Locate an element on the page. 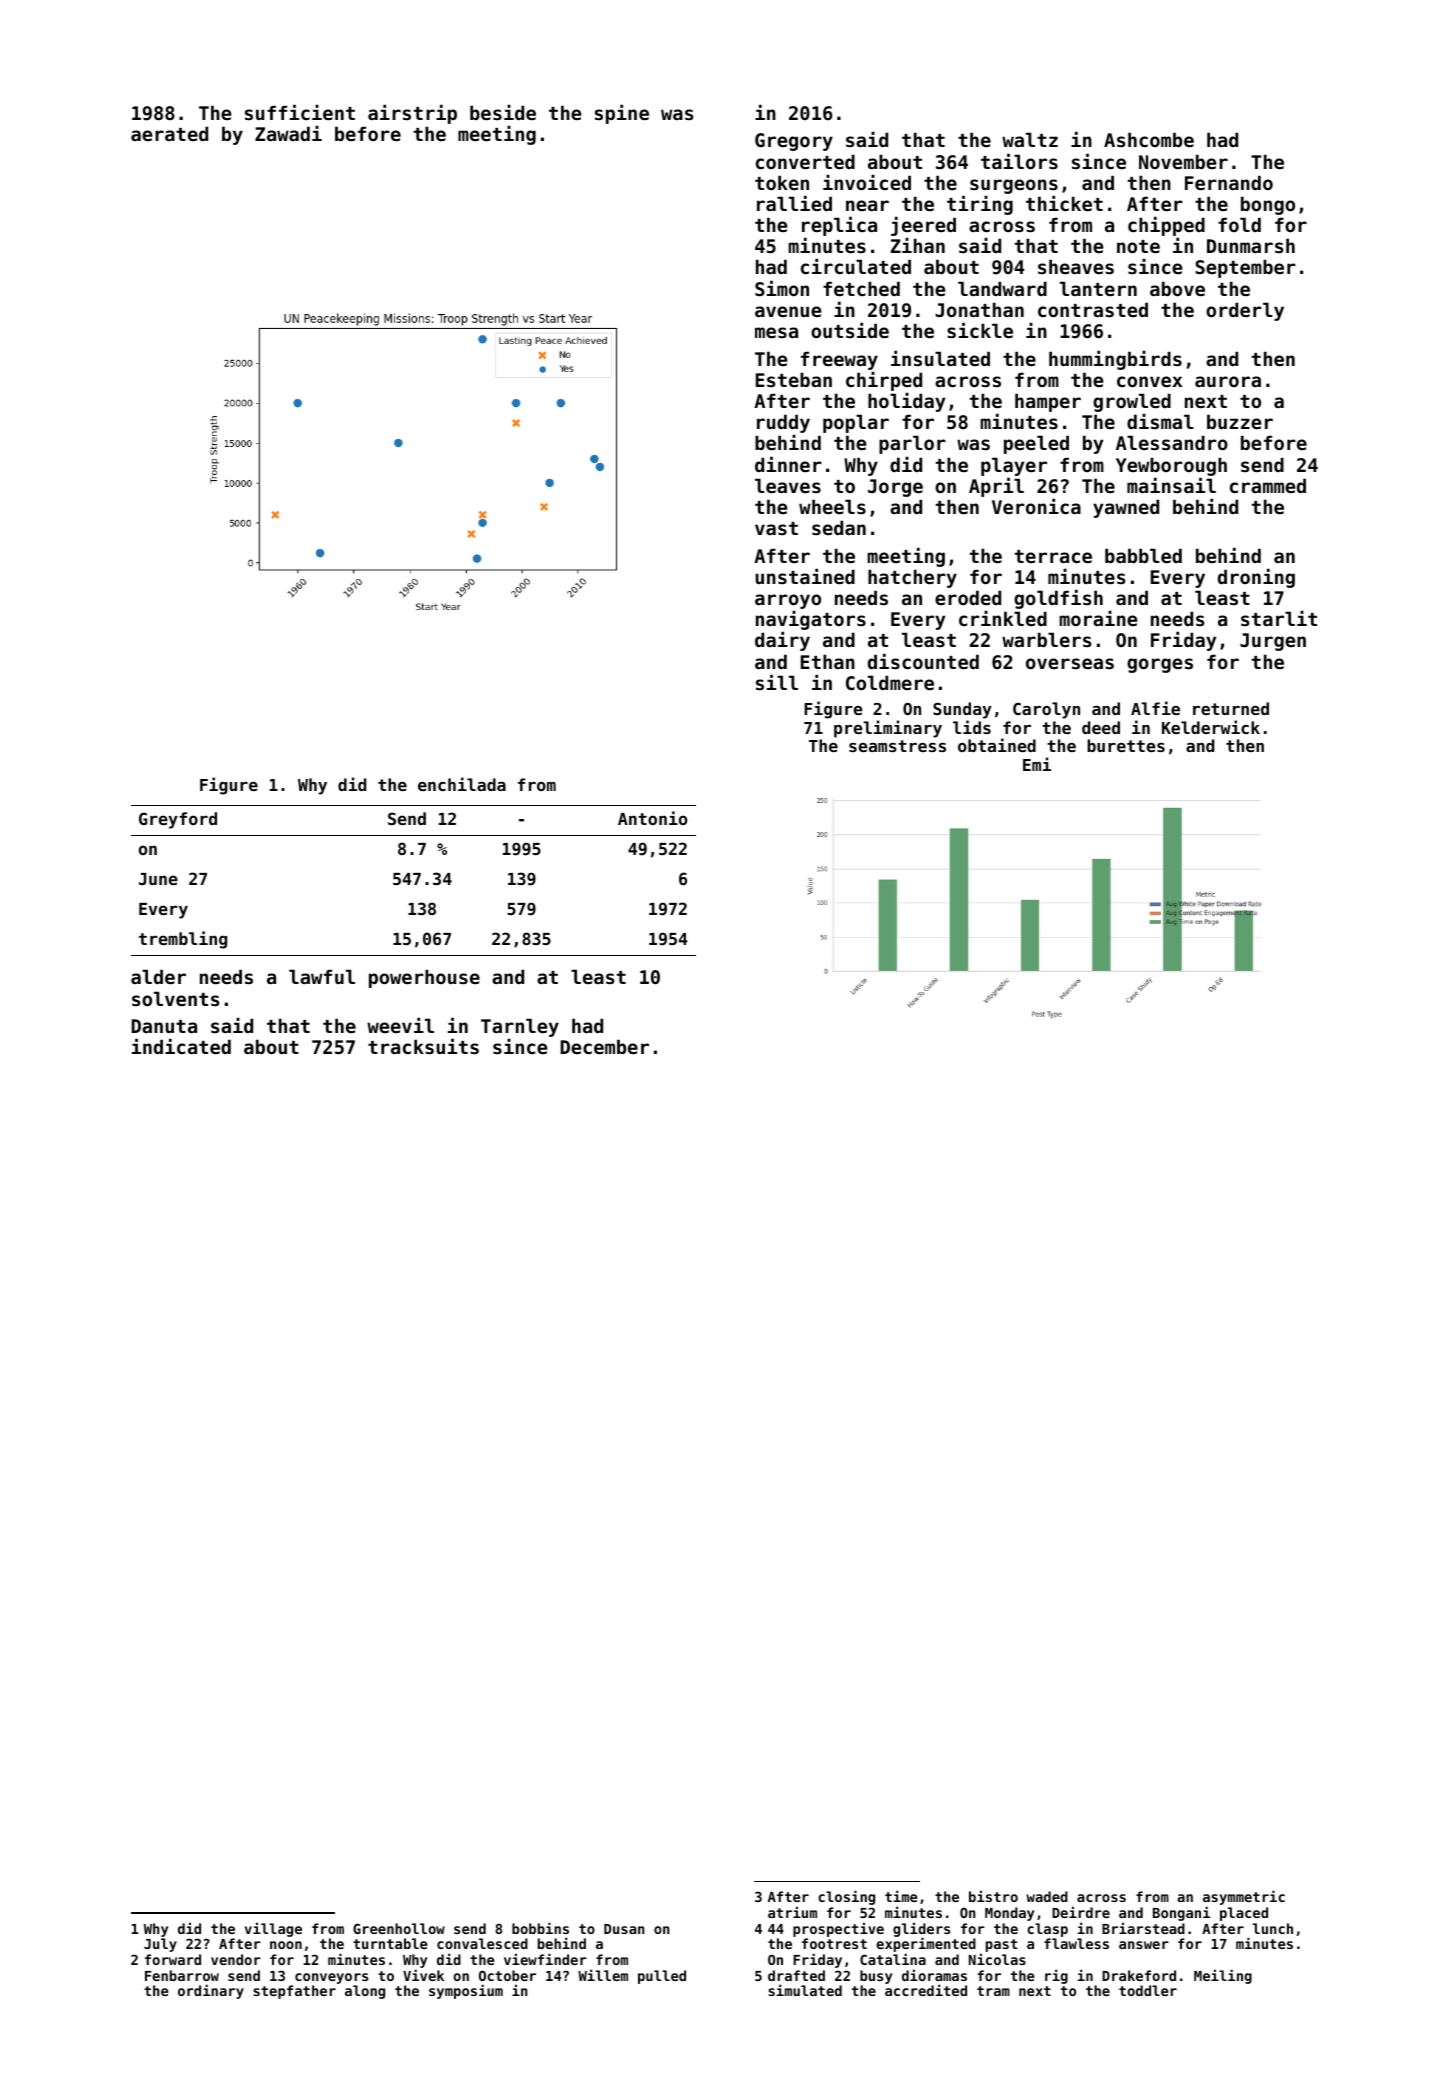  forward is located at coordinates (173, 1959).
